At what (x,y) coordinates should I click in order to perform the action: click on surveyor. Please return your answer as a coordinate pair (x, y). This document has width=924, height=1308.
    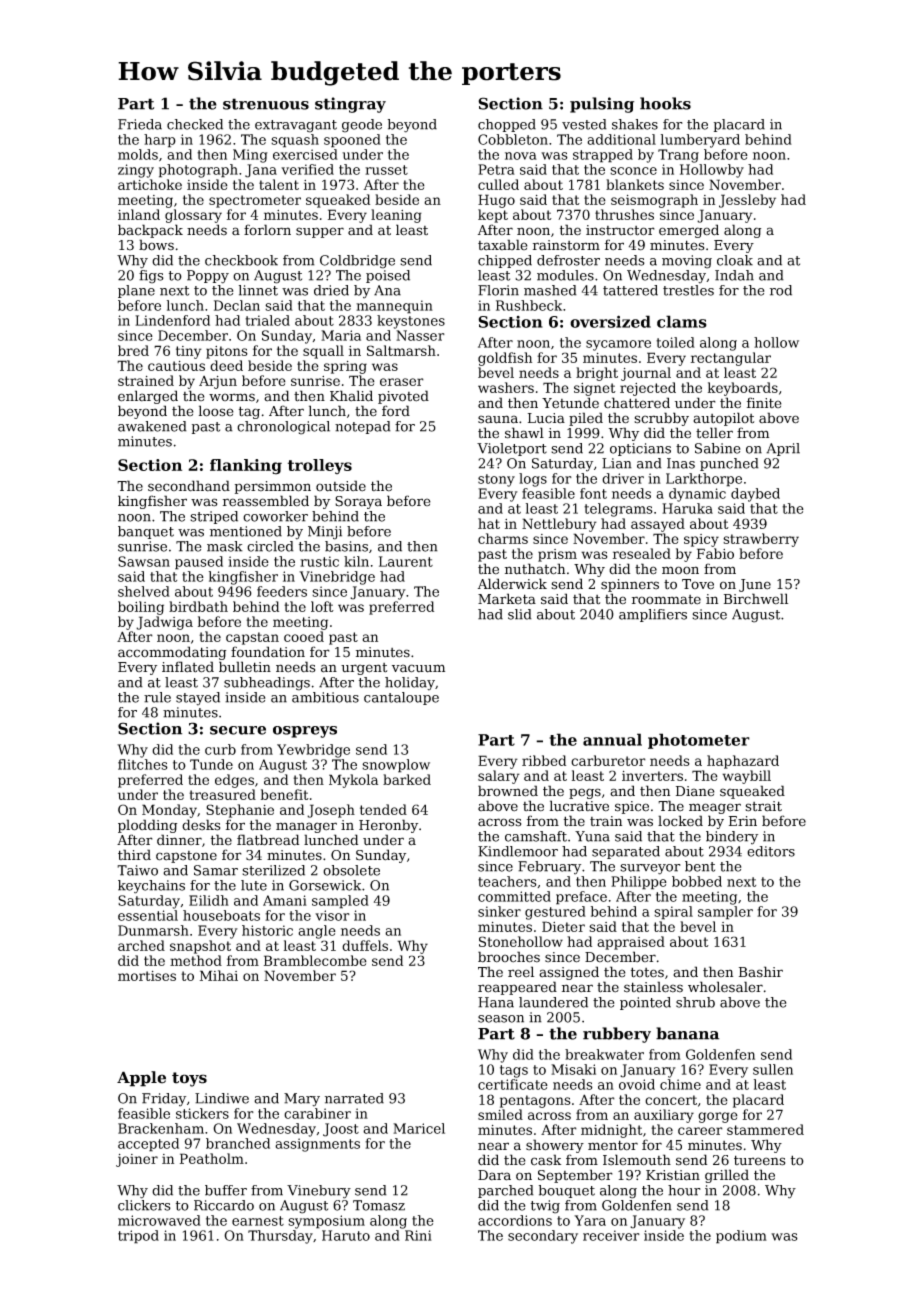
    Looking at the image, I should click on (650, 869).
